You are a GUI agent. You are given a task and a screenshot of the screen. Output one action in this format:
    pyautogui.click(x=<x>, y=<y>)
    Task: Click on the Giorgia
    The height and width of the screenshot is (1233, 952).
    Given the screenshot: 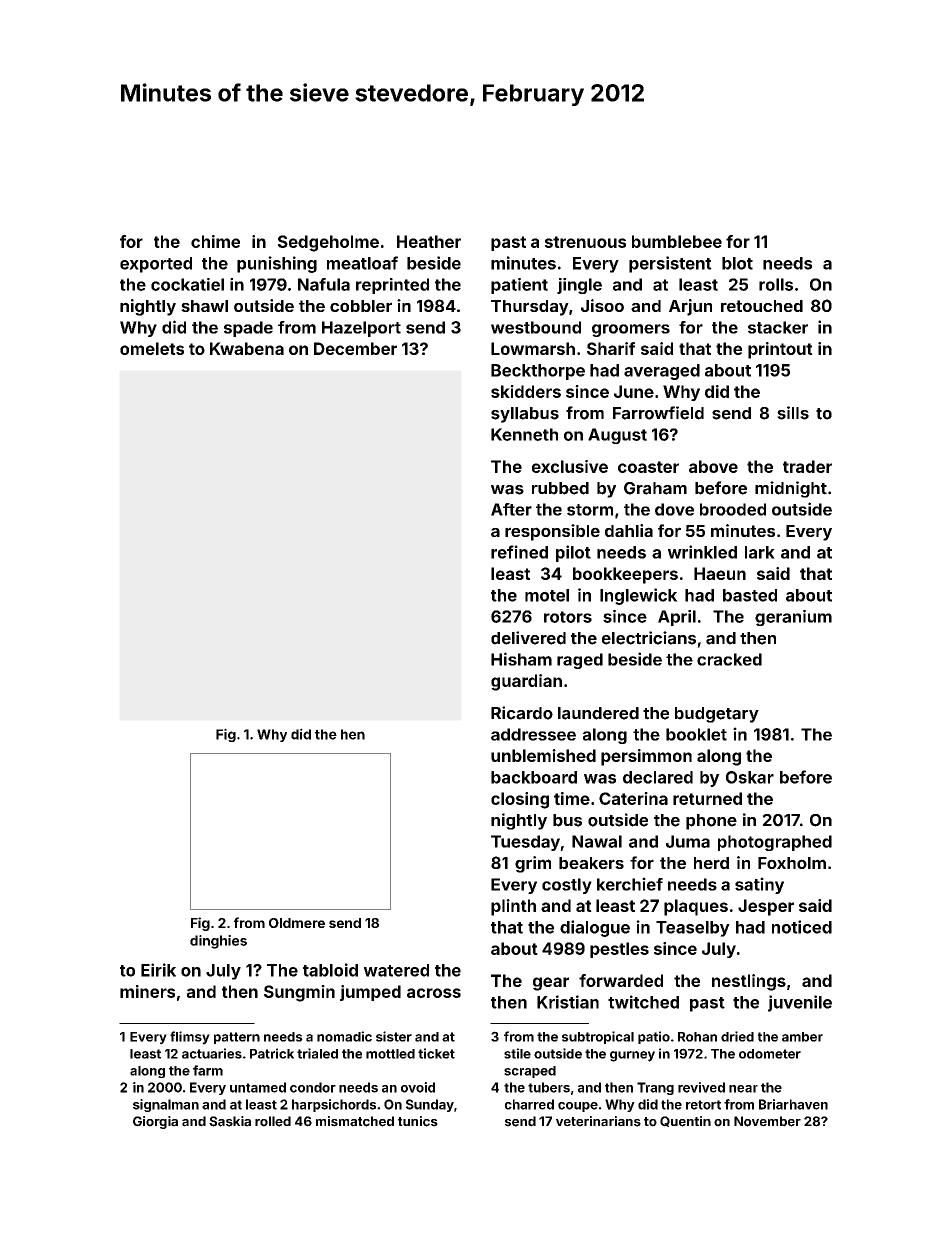 What is the action you would take?
    pyautogui.click(x=155, y=1122)
